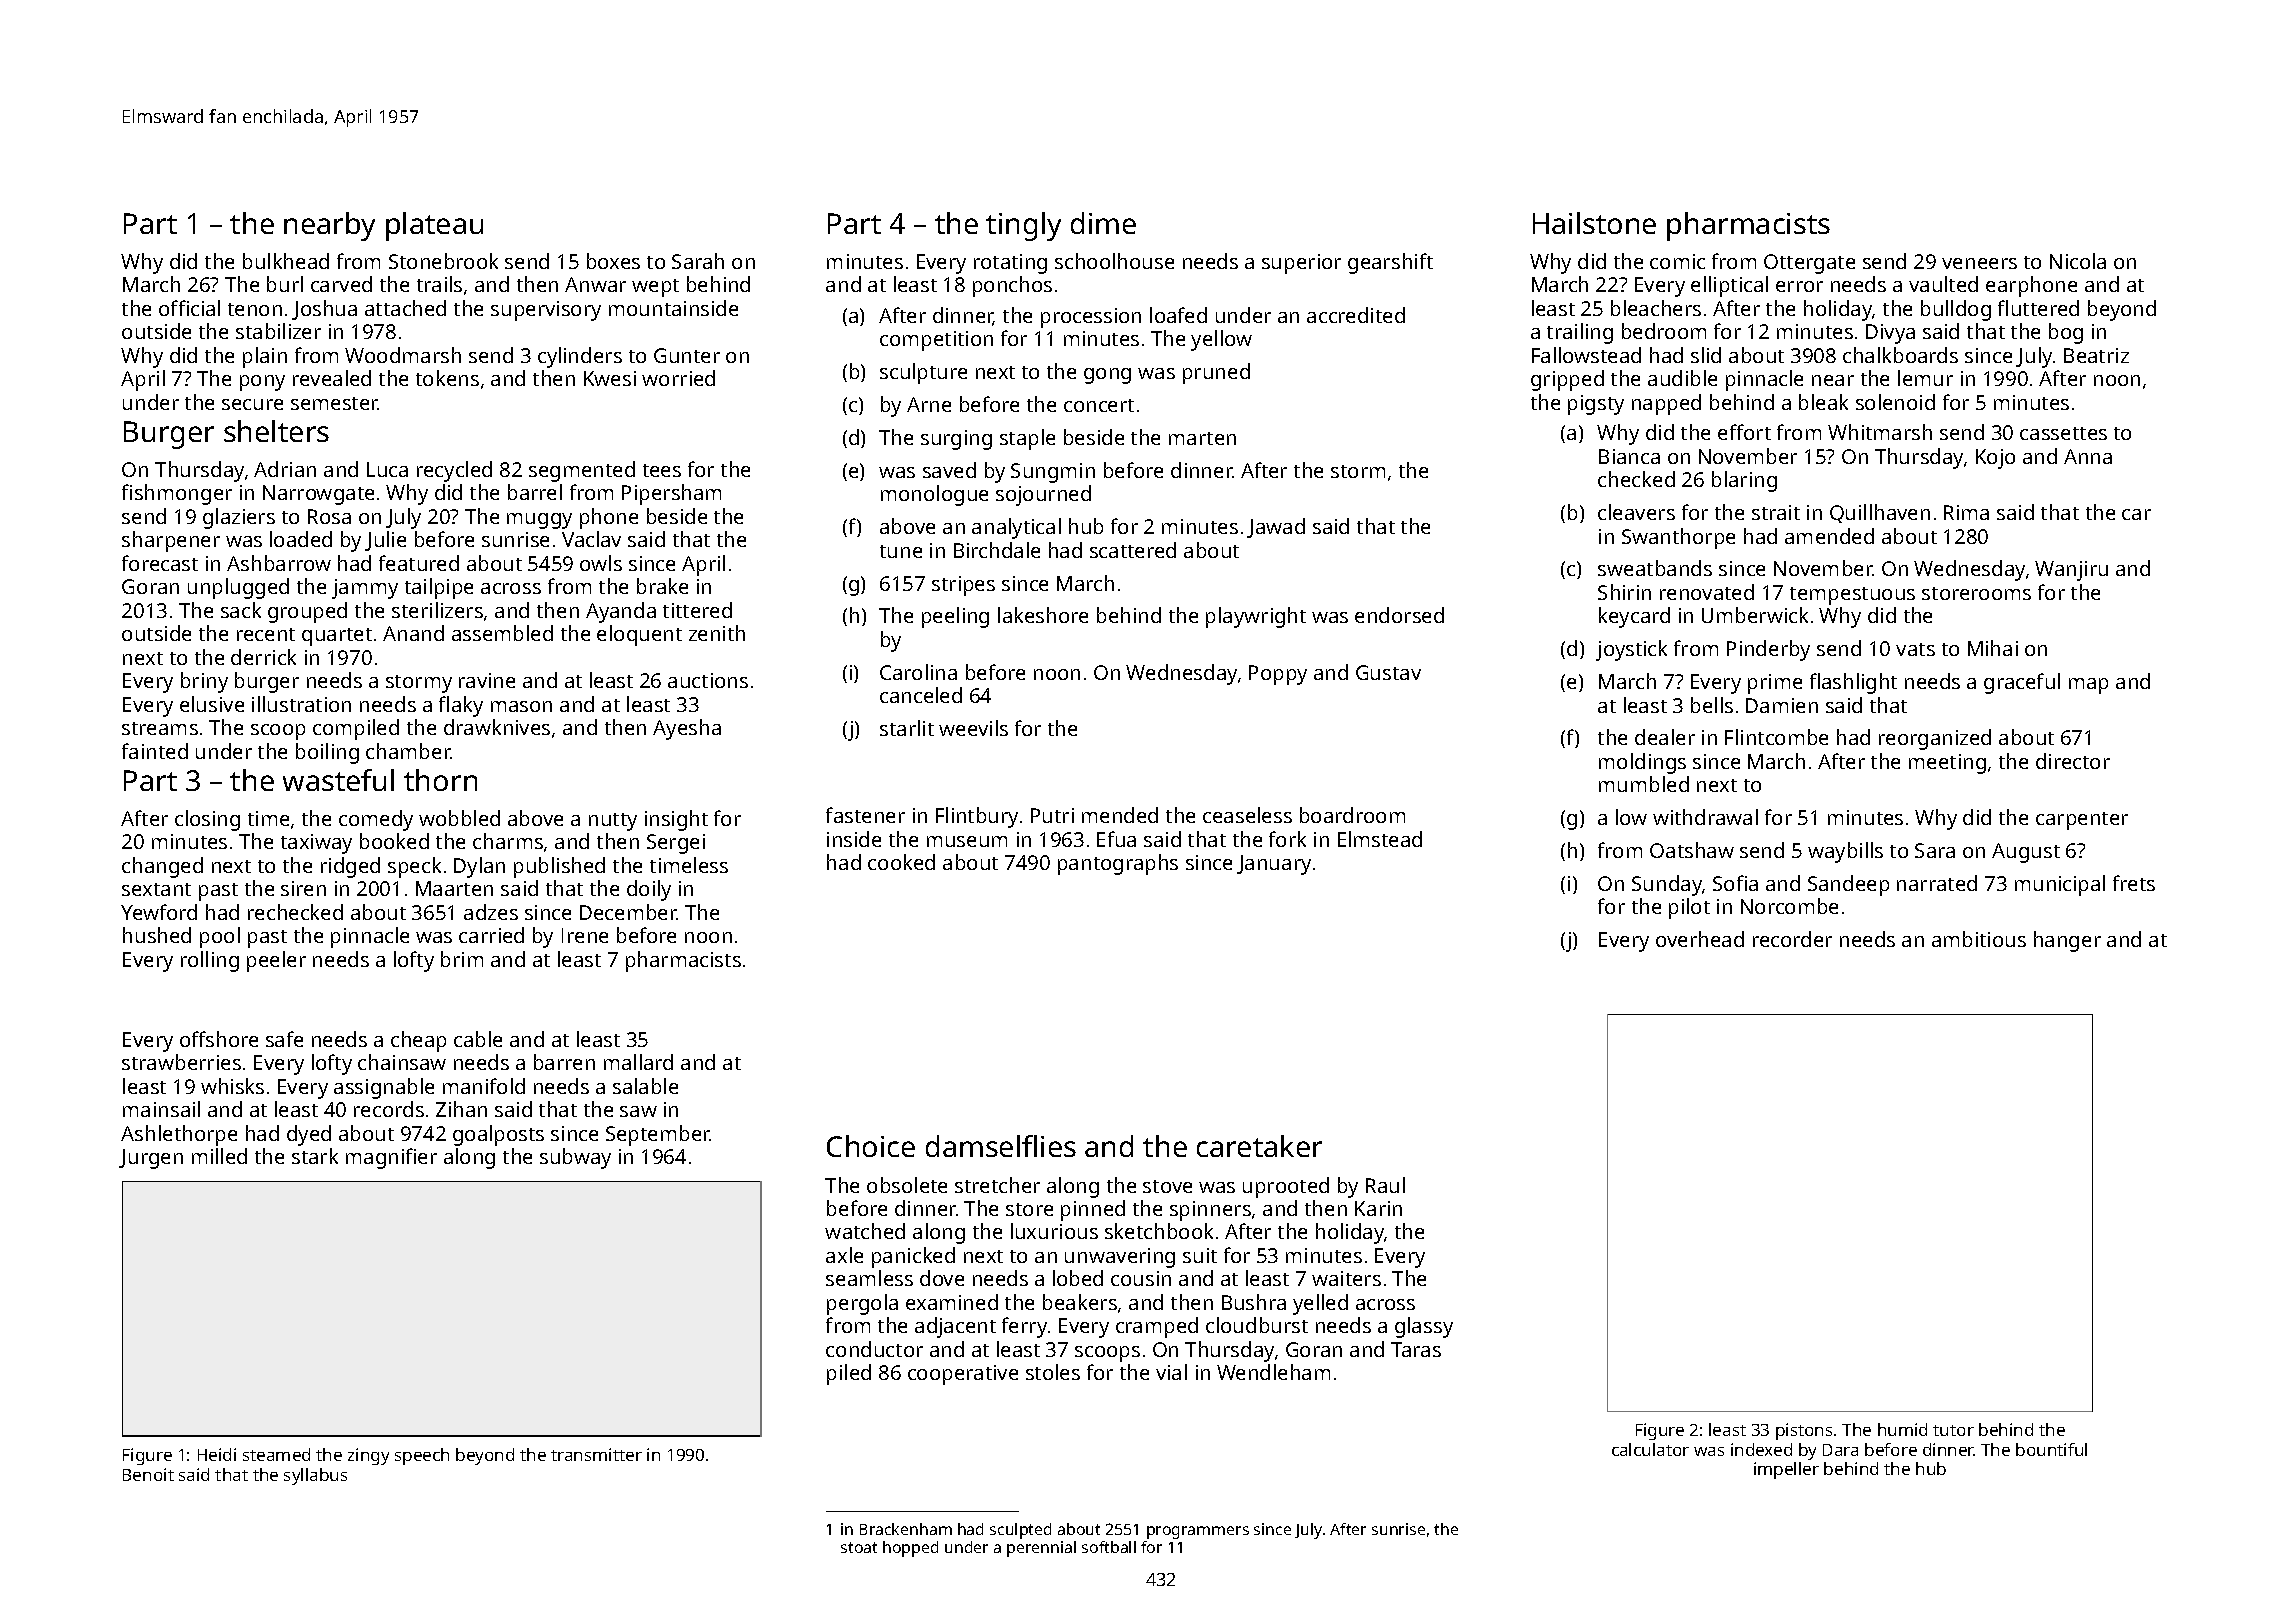 The image size is (2292, 1620). What do you see at coordinates (1023, 226) in the image?
I see `tingly` at bounding box center [1023, 226].
